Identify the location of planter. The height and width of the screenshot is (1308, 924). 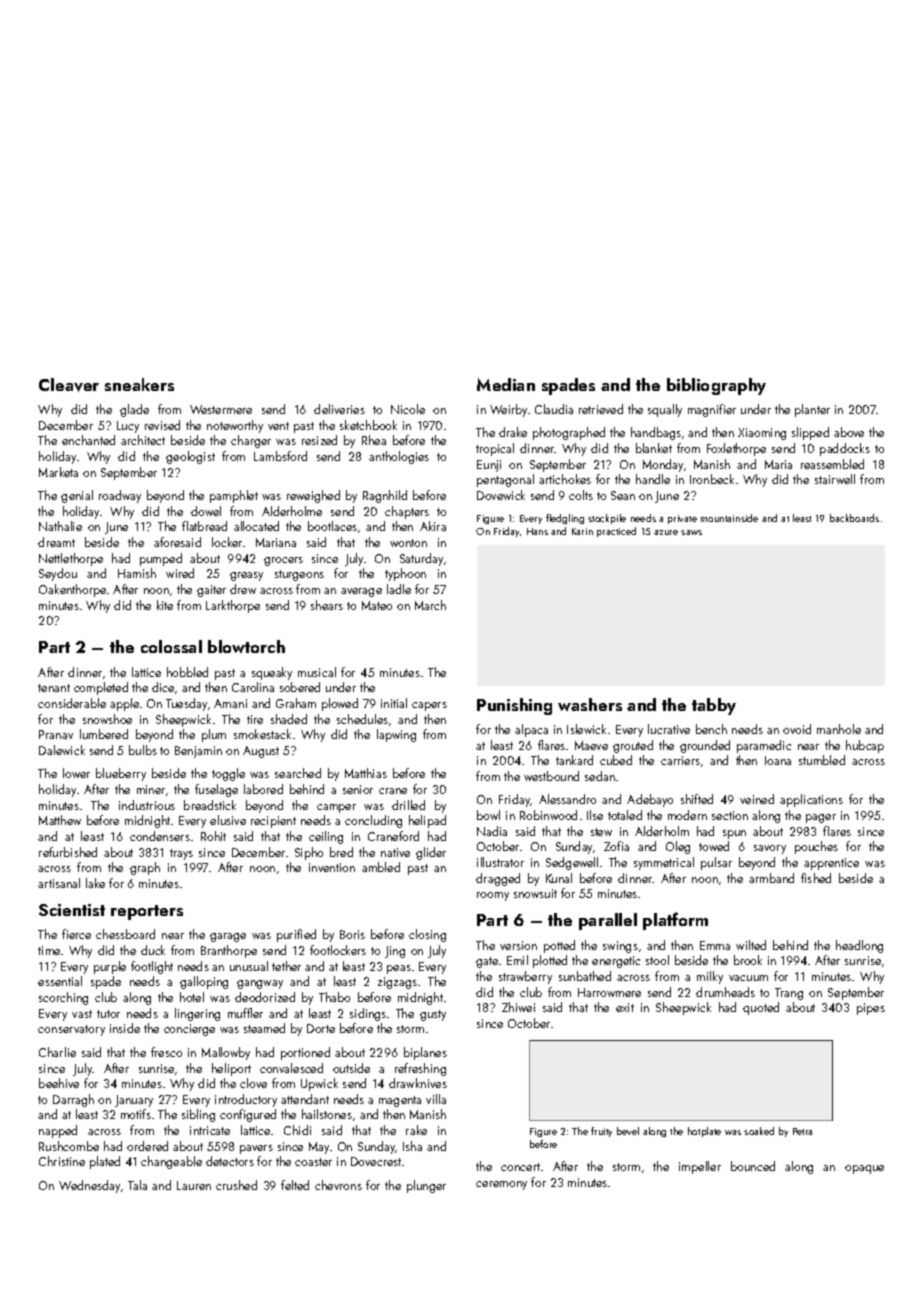
(812, 410).
